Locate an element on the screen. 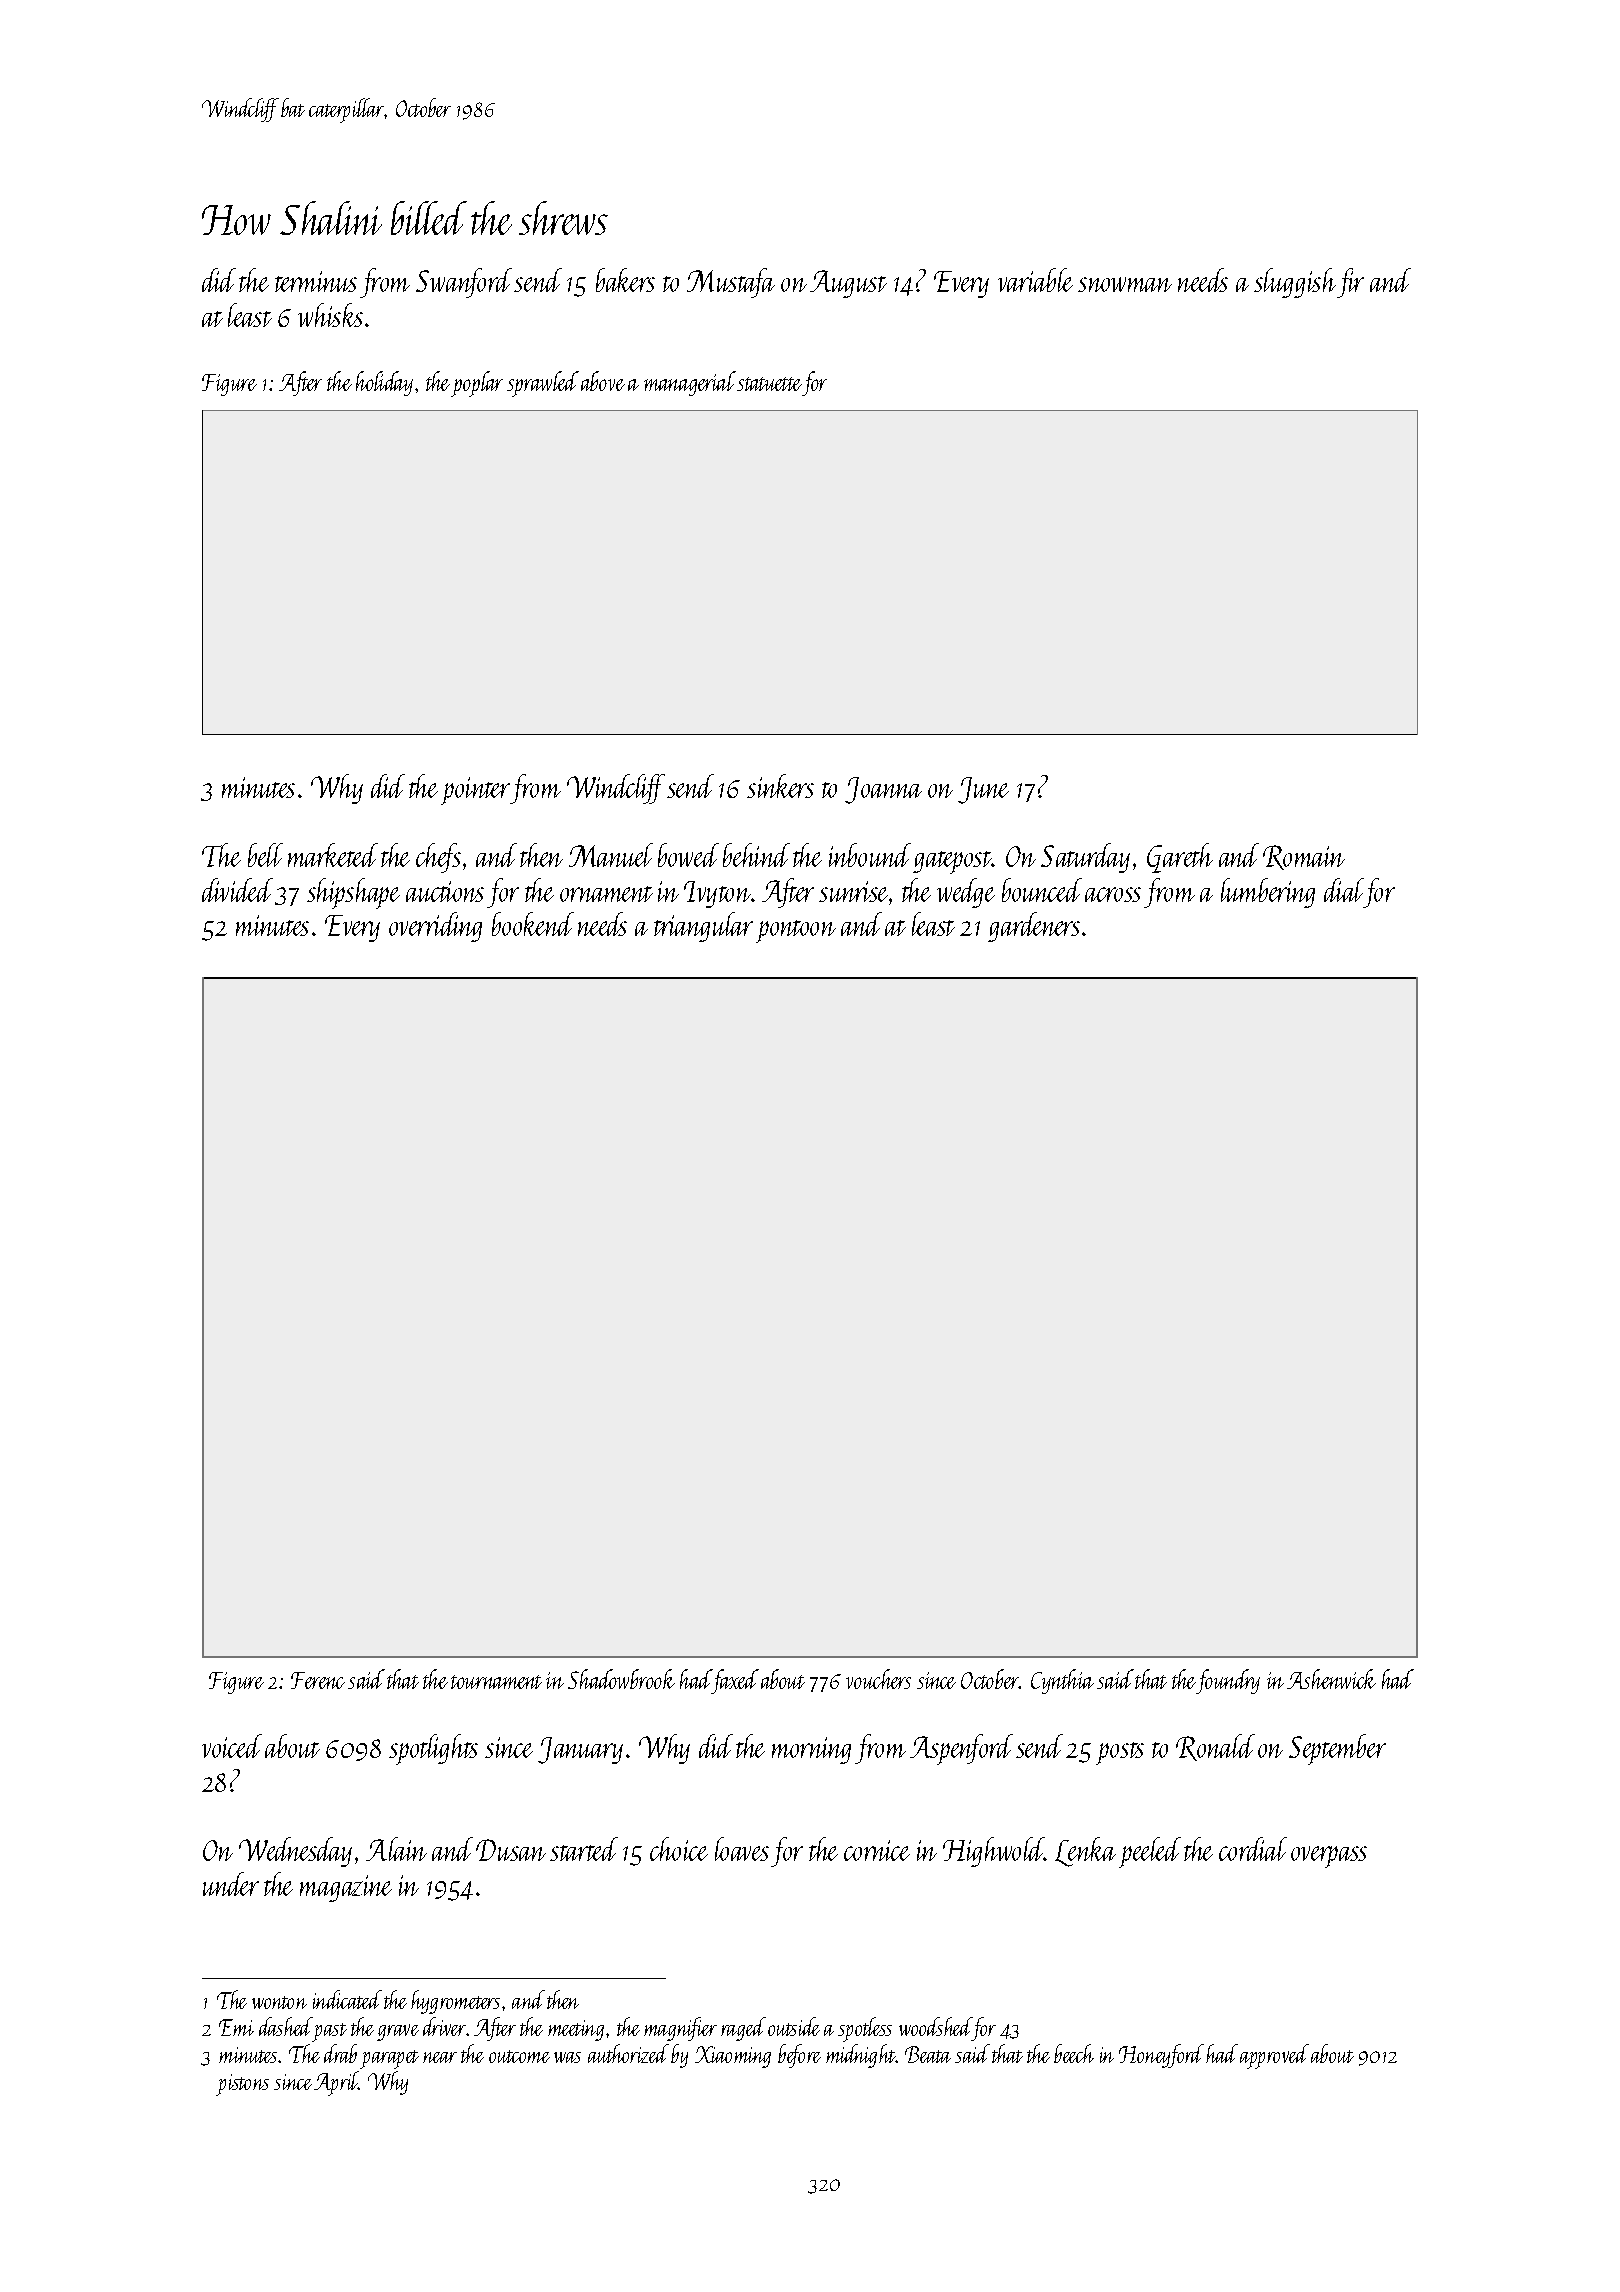 The height and width of the screenshot is (2292, 1620). Alain is located at coordinates (396, 1849).
